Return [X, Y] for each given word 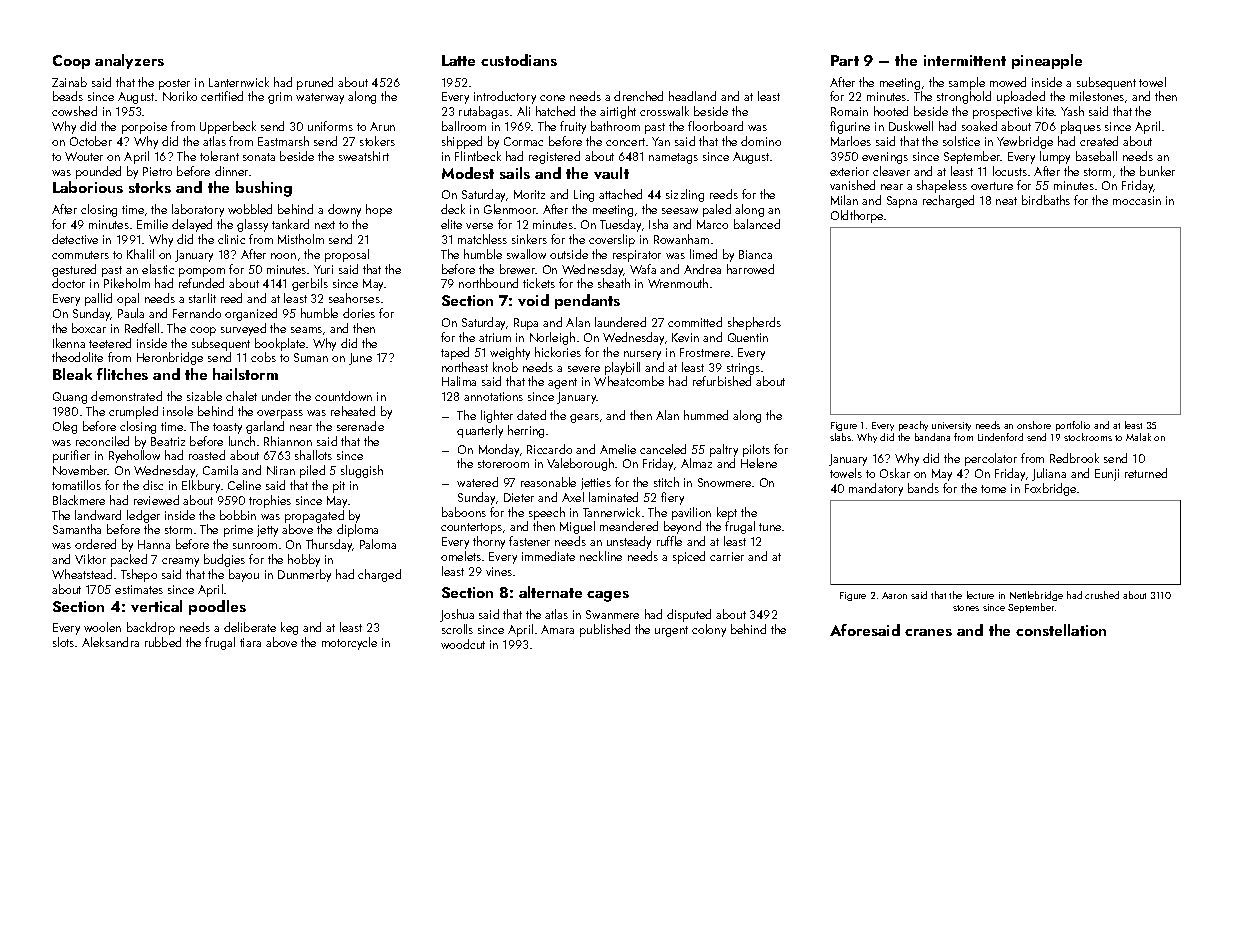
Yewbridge [1025, 142]
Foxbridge [1050, 489]
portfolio [1073, 426]
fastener [529, 541]
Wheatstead [82, 574]
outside [569, 254]
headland [692, 96]
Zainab [69, 82]
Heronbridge [170, 358]
